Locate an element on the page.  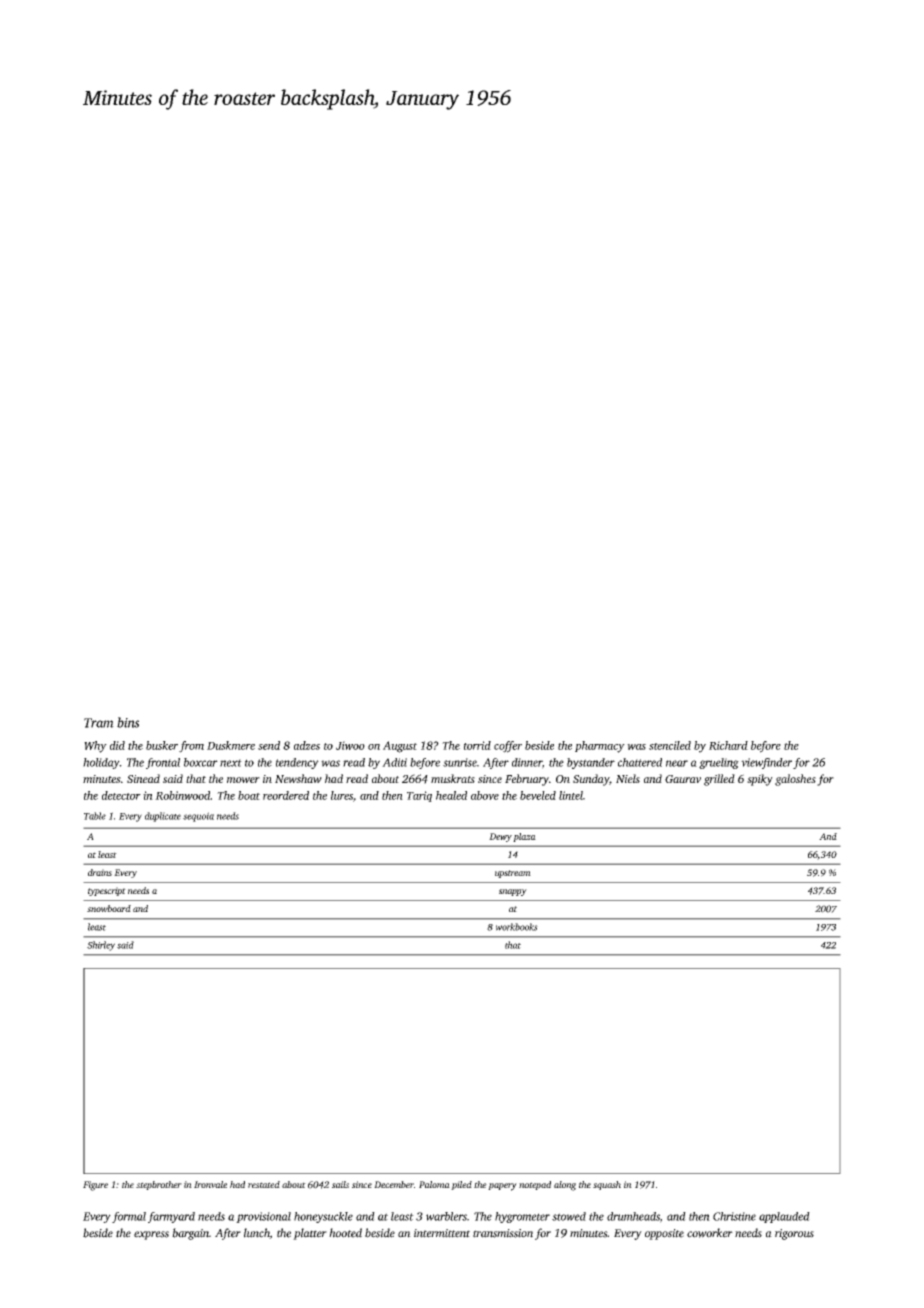
Niels is located at coordinates (628, 778).
